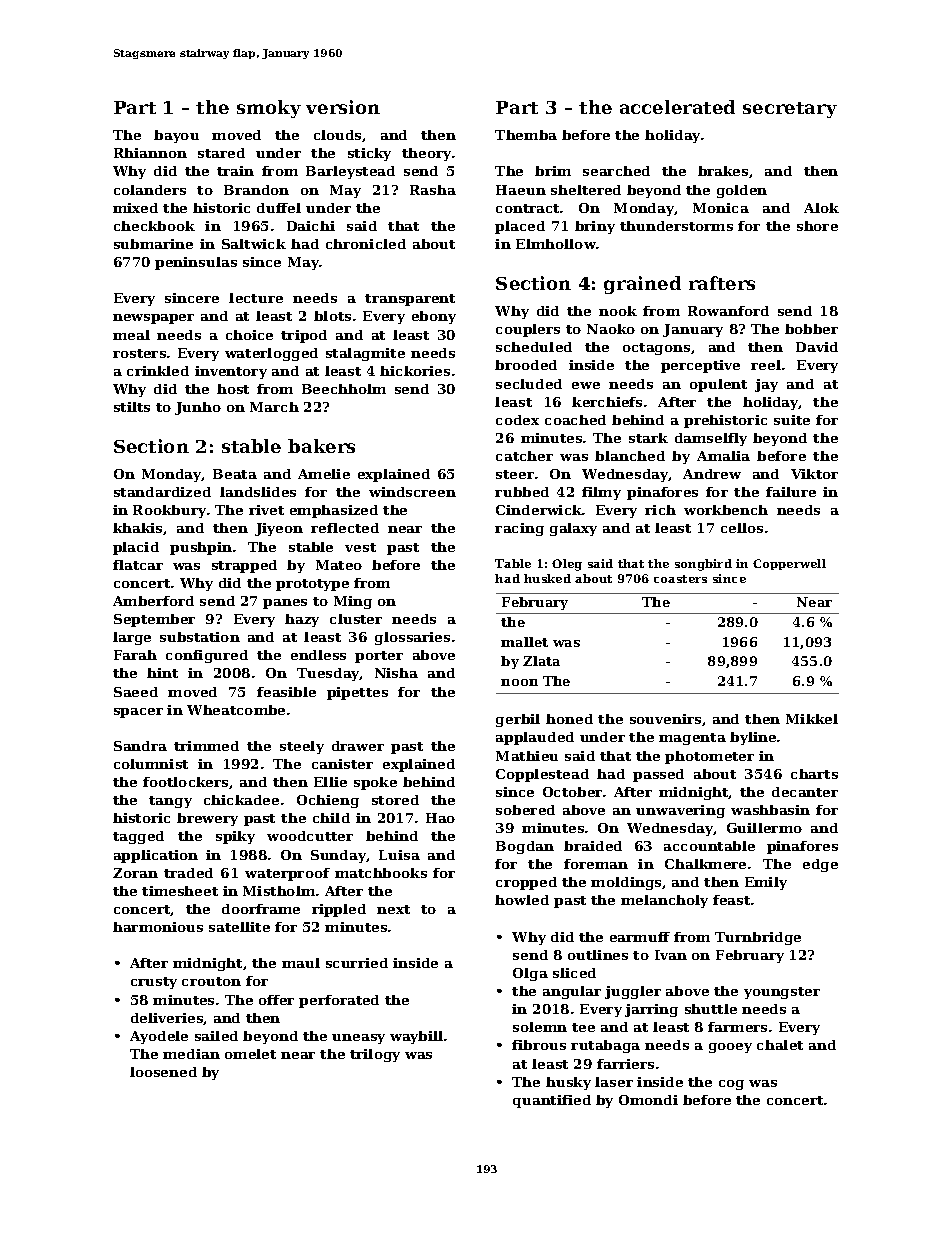 The width and height of the image is (952, 1233). Describe the element at coordinates (416, 1037) in the image. I see `waybill` at that location.
